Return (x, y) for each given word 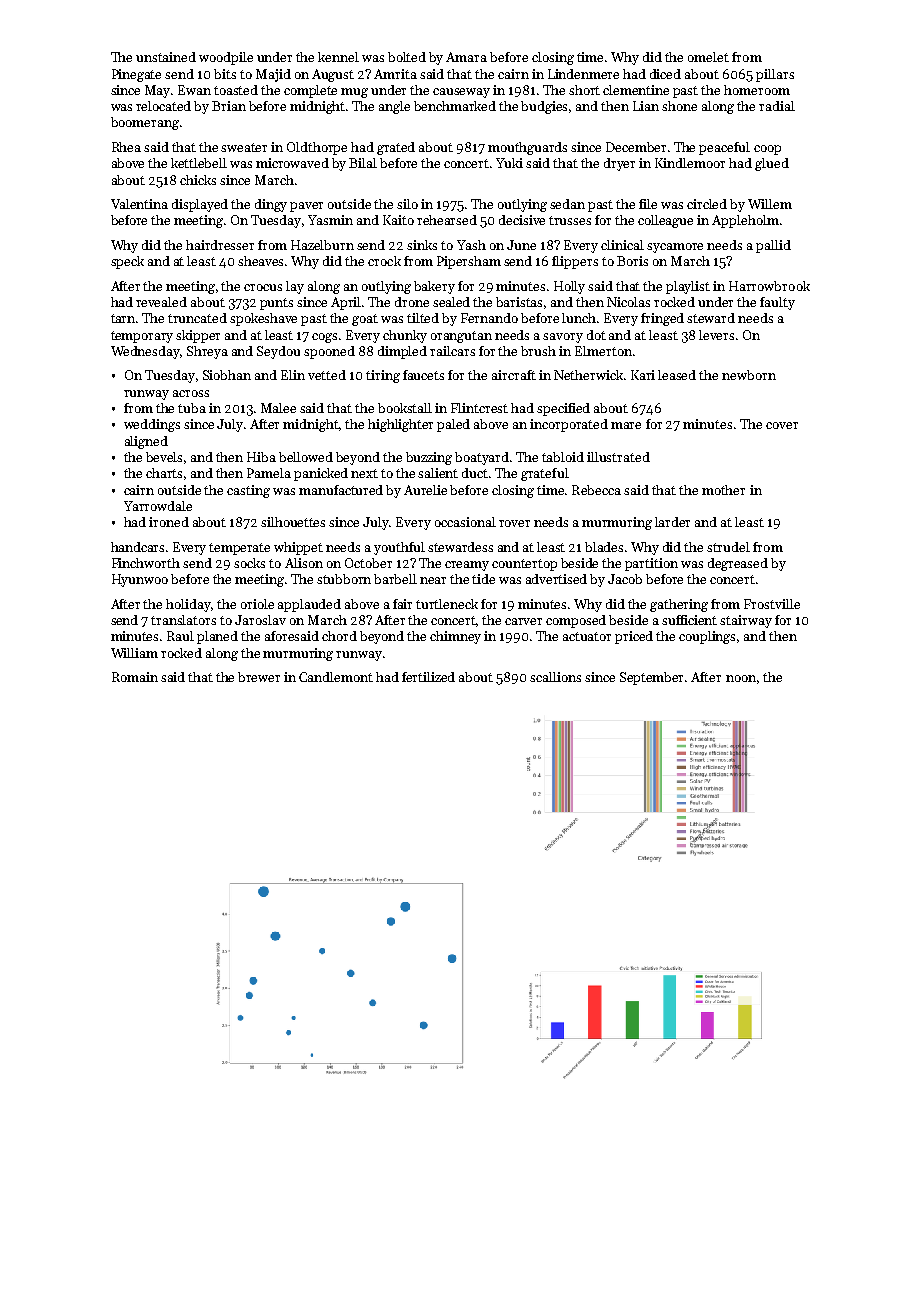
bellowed (306, 457)
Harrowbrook (769, 286)
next (364, 473)
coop (767, 150)
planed (217, 637)
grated (396, 148)
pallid (773, 246)
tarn (123, 318)
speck (127, 262)
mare (626, 425)
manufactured (341, 490)
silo (407, 204)
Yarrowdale (158, 506)
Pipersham (469, 262)
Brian (229, 106)
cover (782, 425)
